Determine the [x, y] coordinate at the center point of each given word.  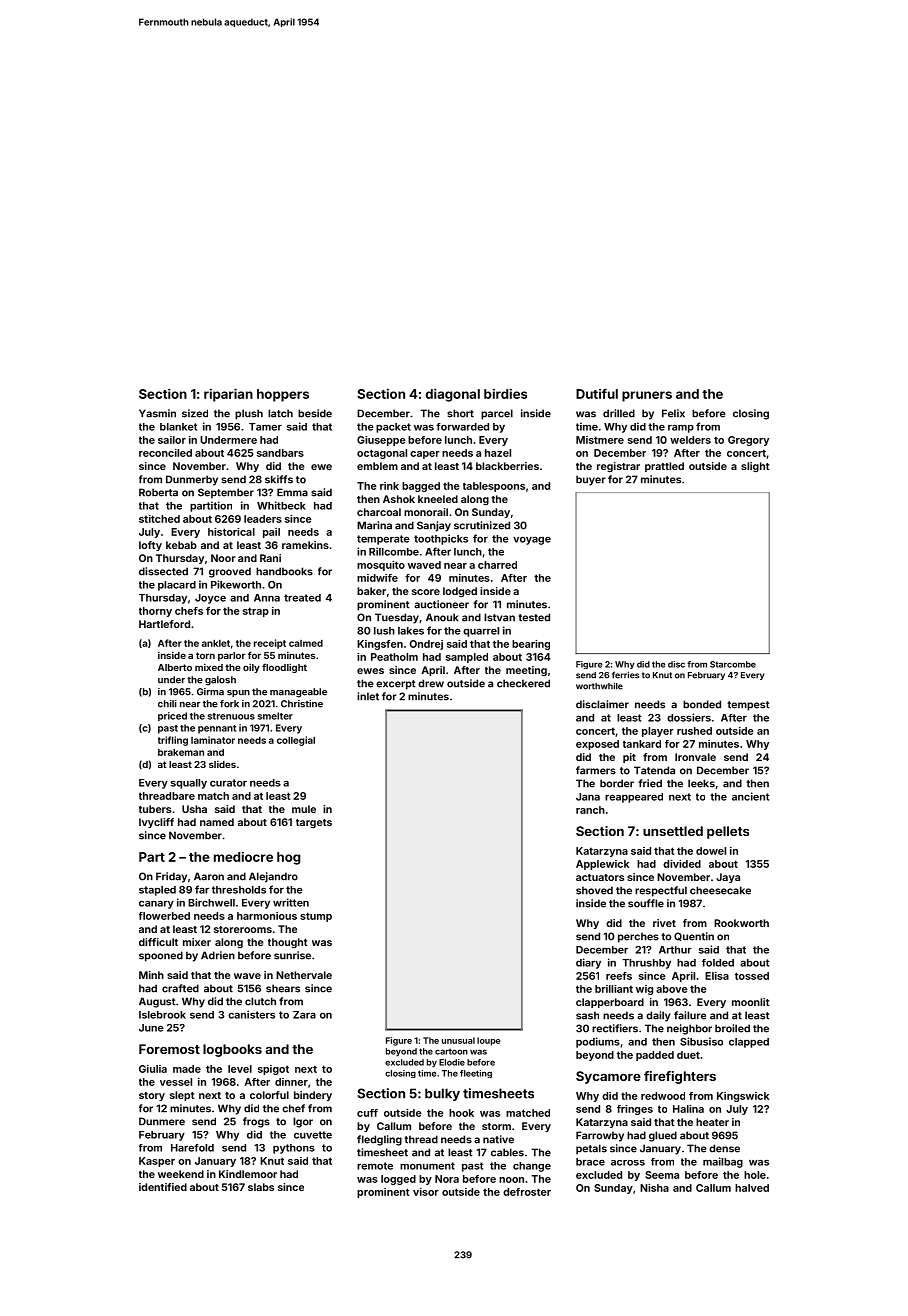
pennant [217, 729]
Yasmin [157, 413]
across [628, 1163]
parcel [497, 414]
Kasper [157, 1162]
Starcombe [733, 664]
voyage [532, 541]
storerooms [243, 929]
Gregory [748, 441]
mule [304, 809]
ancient [750, 796]
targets [314, 823]
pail [271, 533]
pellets [728, 832]
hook [461, 1113]
